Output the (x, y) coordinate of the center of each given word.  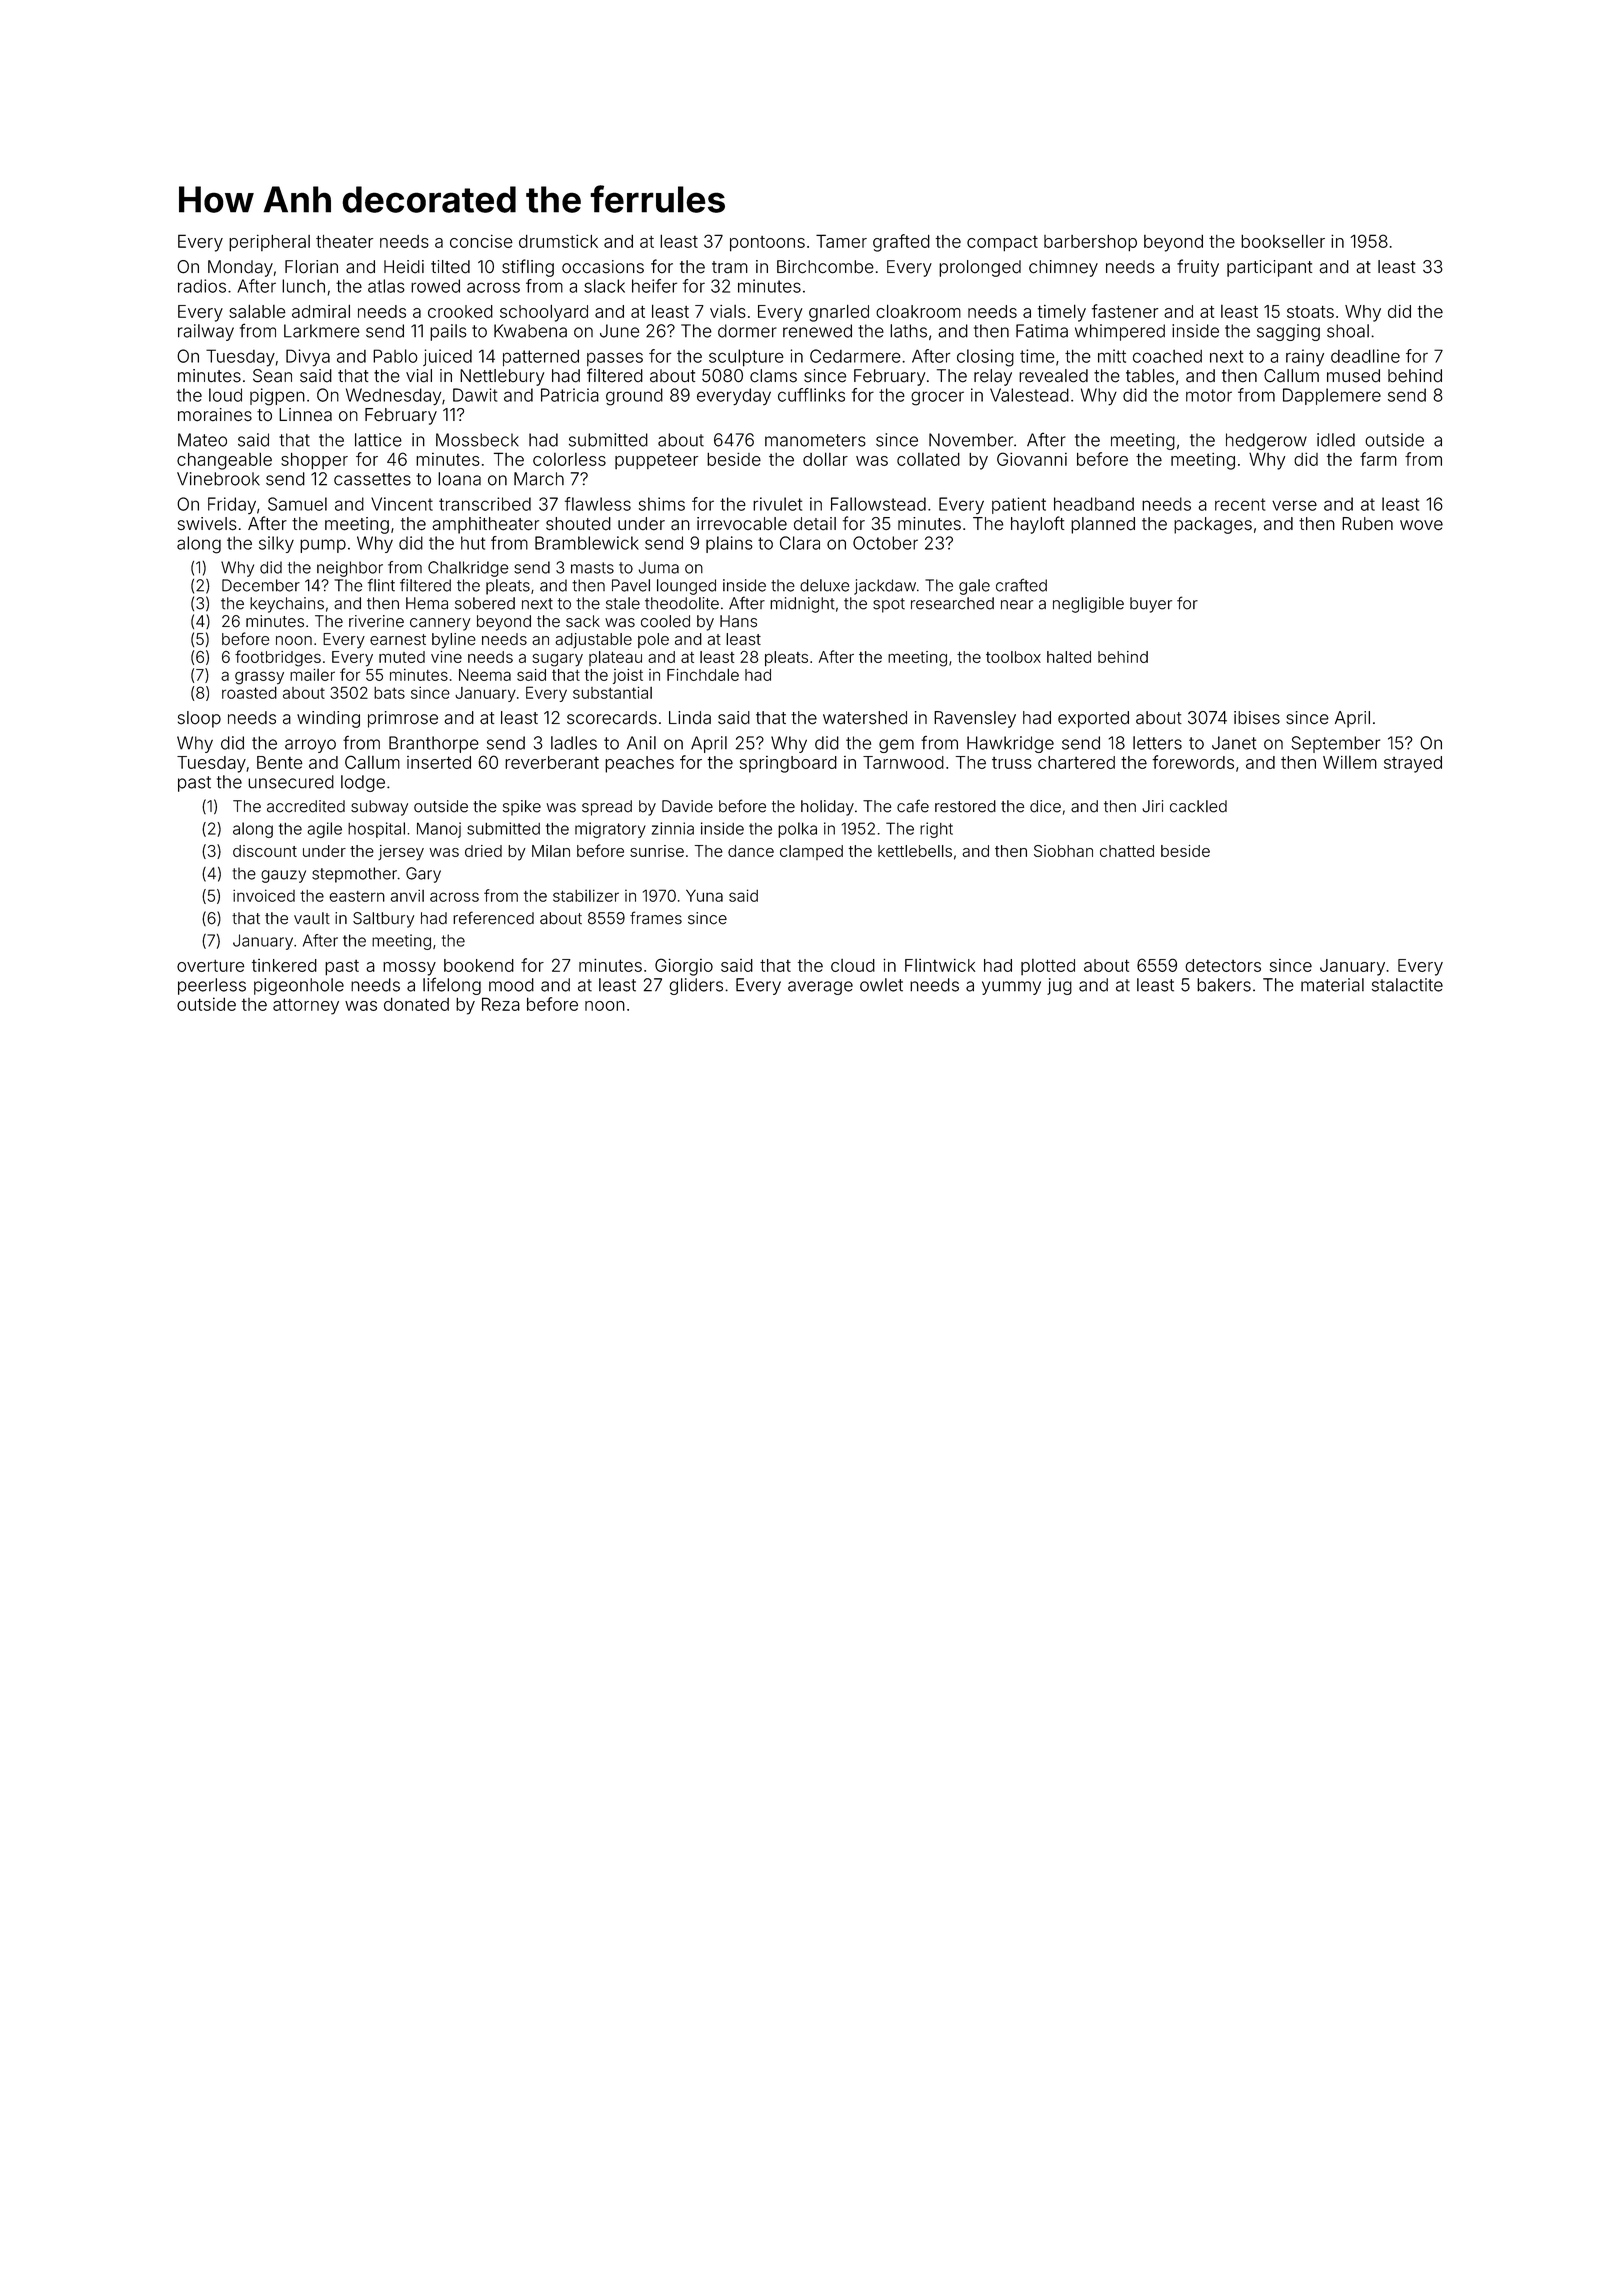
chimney (1063, 268)
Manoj (439, 830)
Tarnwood (903, 762)
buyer (1151, 605)
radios (202, 286)
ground (634, 397)
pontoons (767, 244)
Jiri (1152, 806)
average (820, 988)
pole (653, 640)
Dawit (475, 395)
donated (416, 1004)
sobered (485, 603)
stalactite (1407, 985)
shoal (1348, 331)
